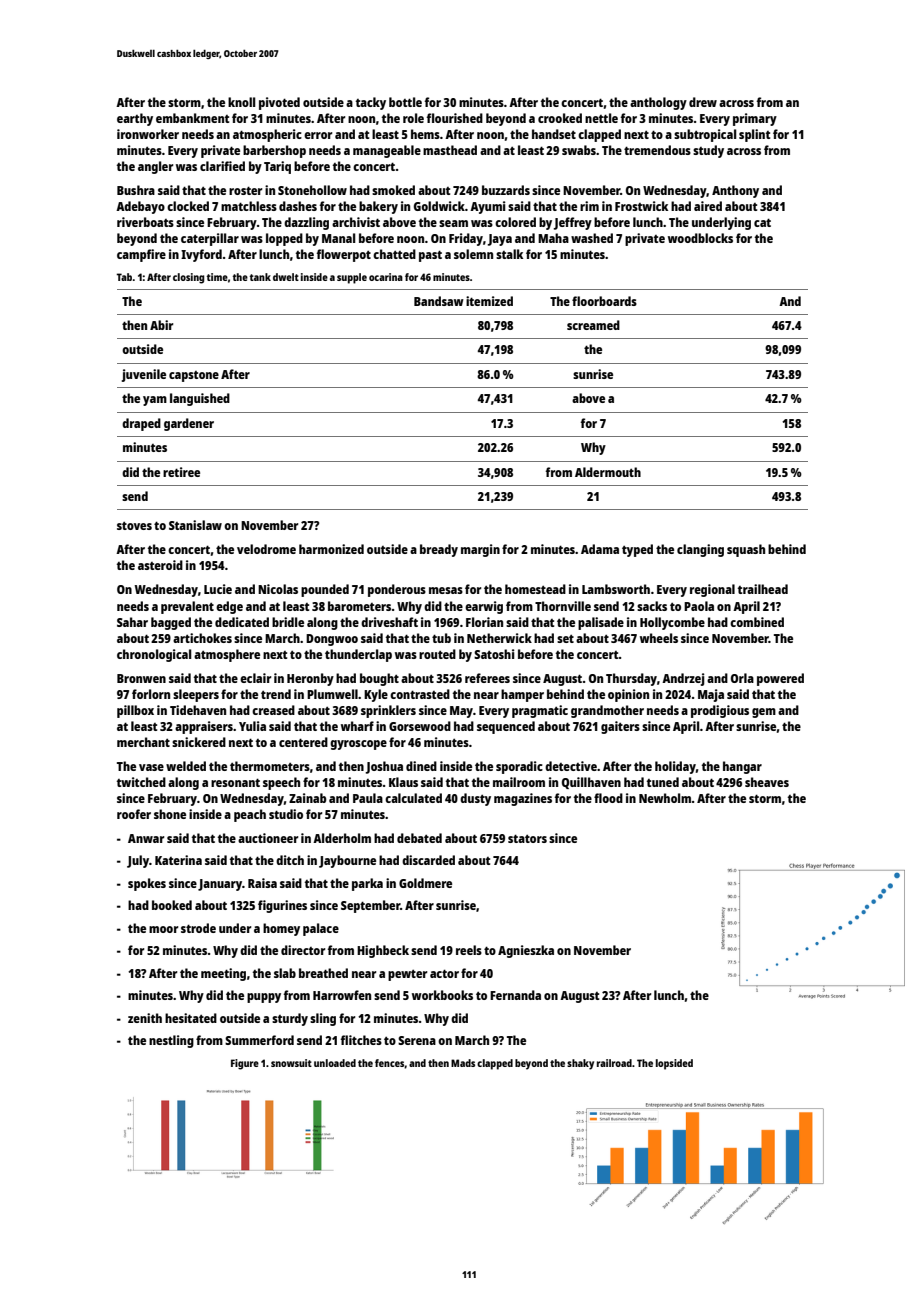  What do you see at coordinates (291, 1063) in the document?
I see `snowsuit` at bounding box center [291, 1063].
